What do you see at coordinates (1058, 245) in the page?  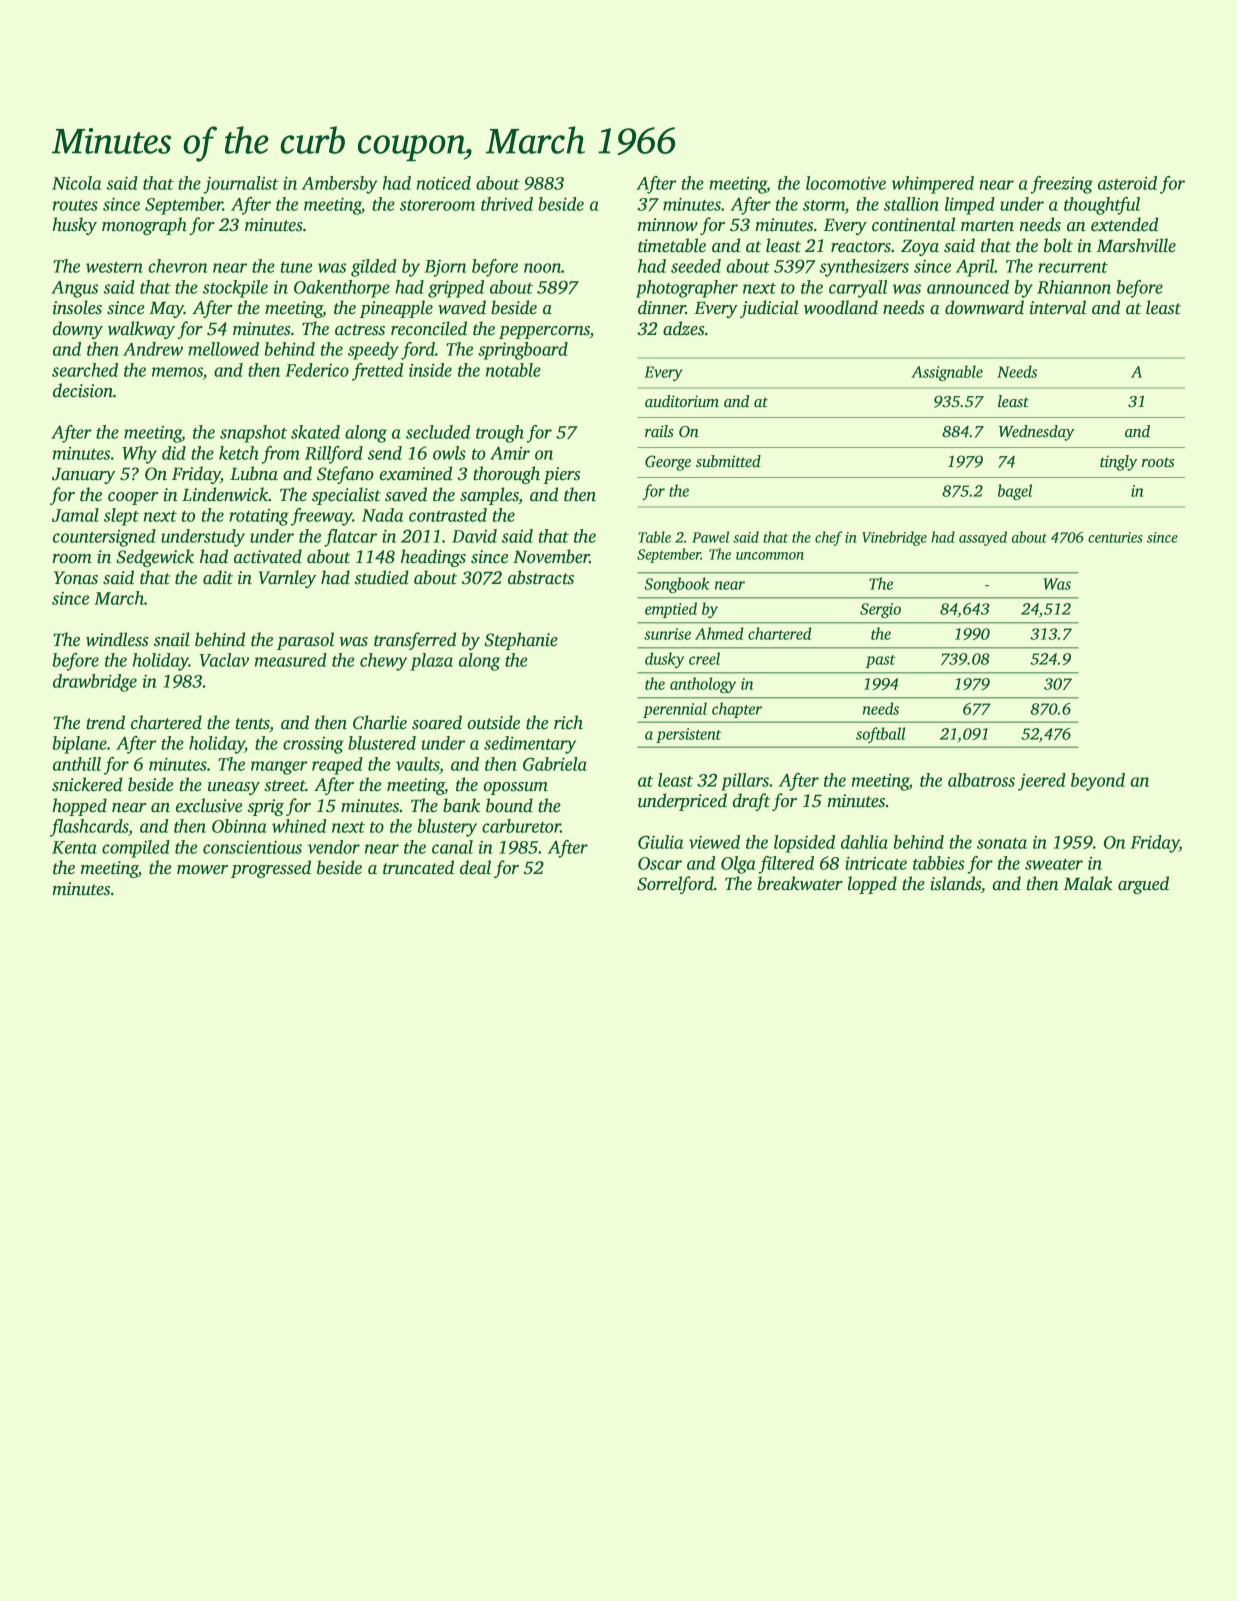 I see `bolt` at bounding box center [1058, 245].
